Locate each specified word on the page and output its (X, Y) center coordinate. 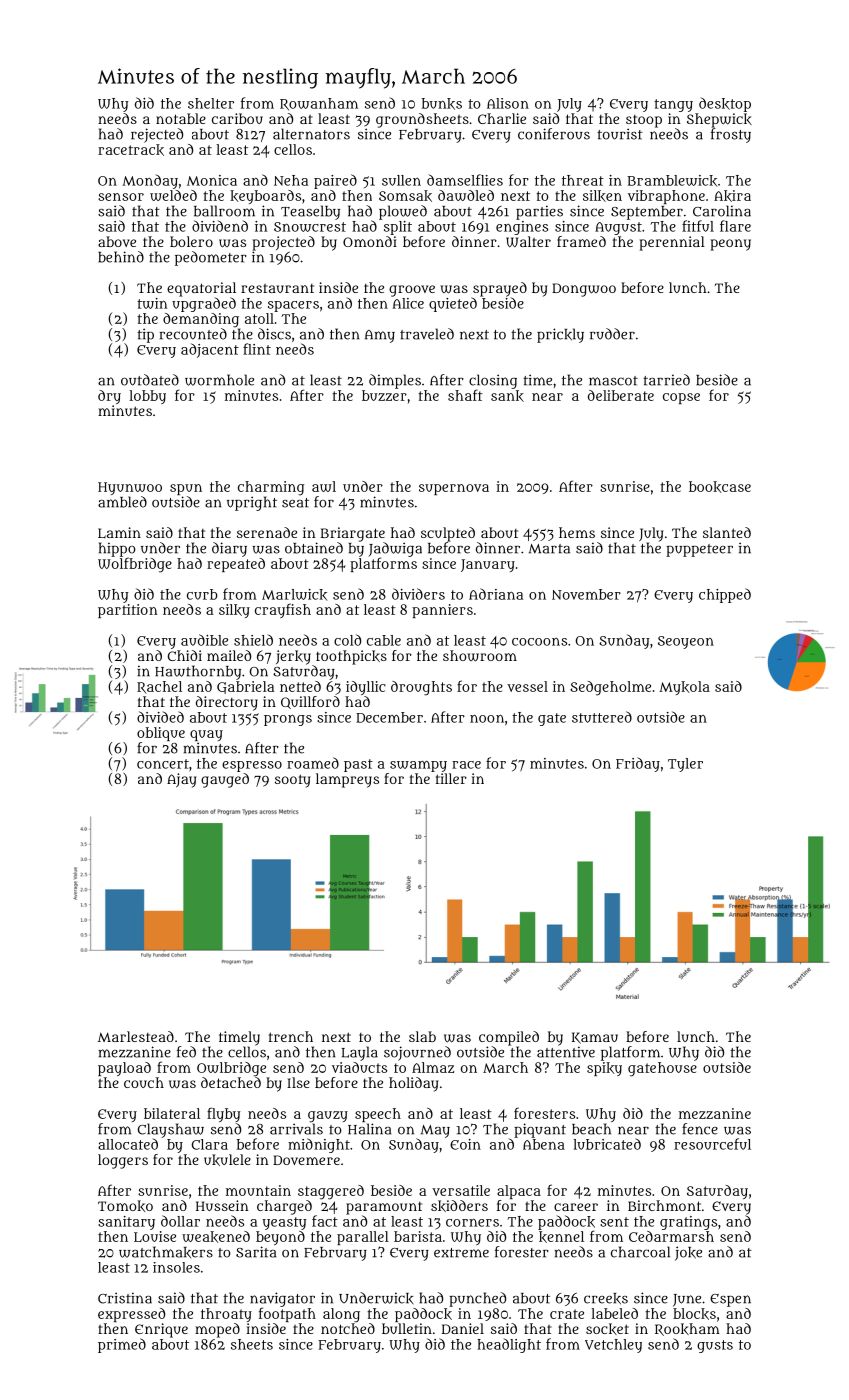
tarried (666, 380)
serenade (267, 532)
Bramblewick (672, 181)
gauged (225, 780)
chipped (725, 595)
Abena (544, 1144)
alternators (311, 134)
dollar (180, 1221)
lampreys (347, 780)
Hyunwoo (130, 488)
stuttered (602, 717)
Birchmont (664, 1205)
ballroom (224, 211)
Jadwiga (395, 549)
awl (324, 486)
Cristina (125, 1298)
